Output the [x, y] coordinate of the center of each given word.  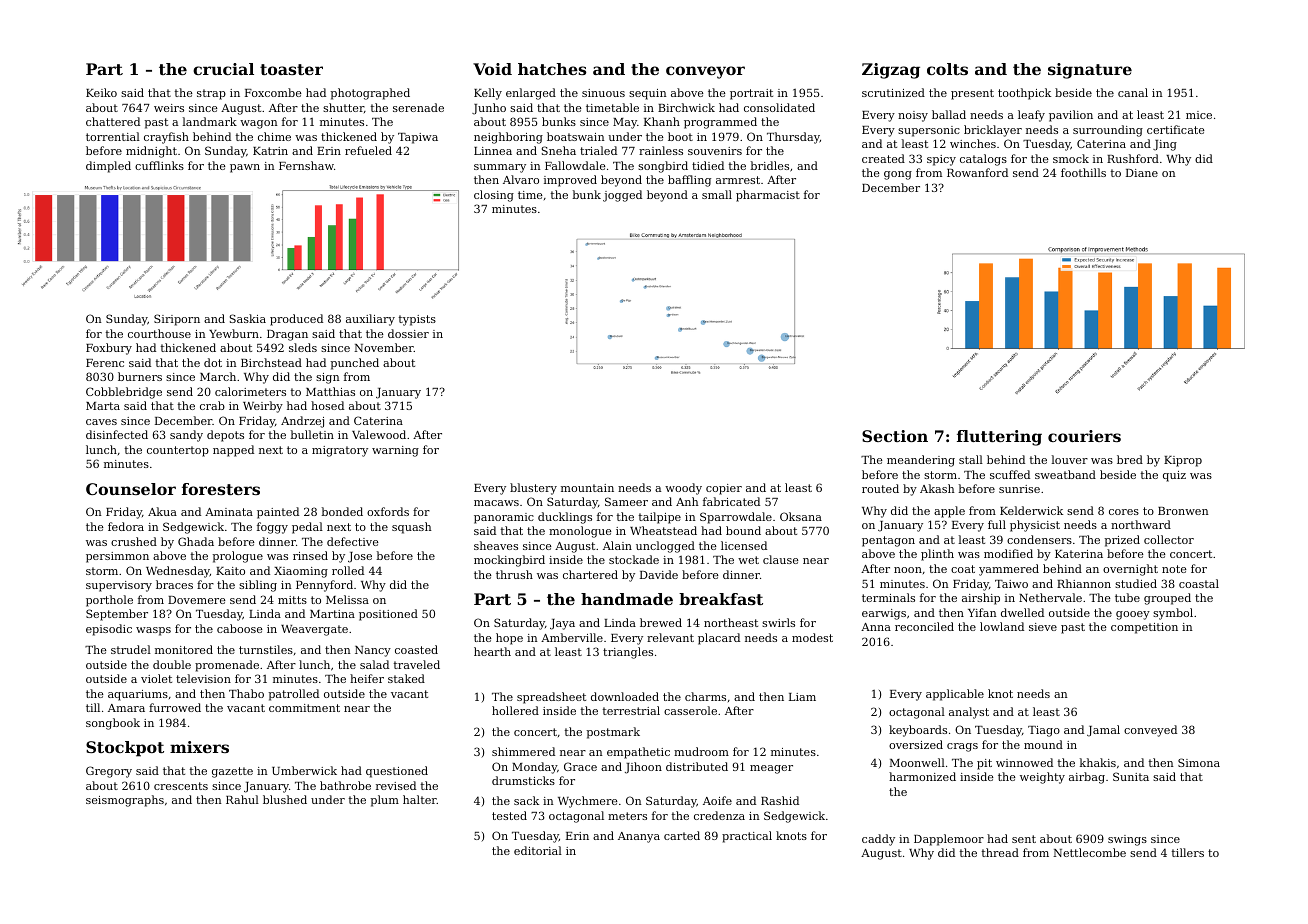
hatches [552, 69]
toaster [291, 69]
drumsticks [523, 780]
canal [1133, 92]
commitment [304, 708]
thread [1000, 852]
